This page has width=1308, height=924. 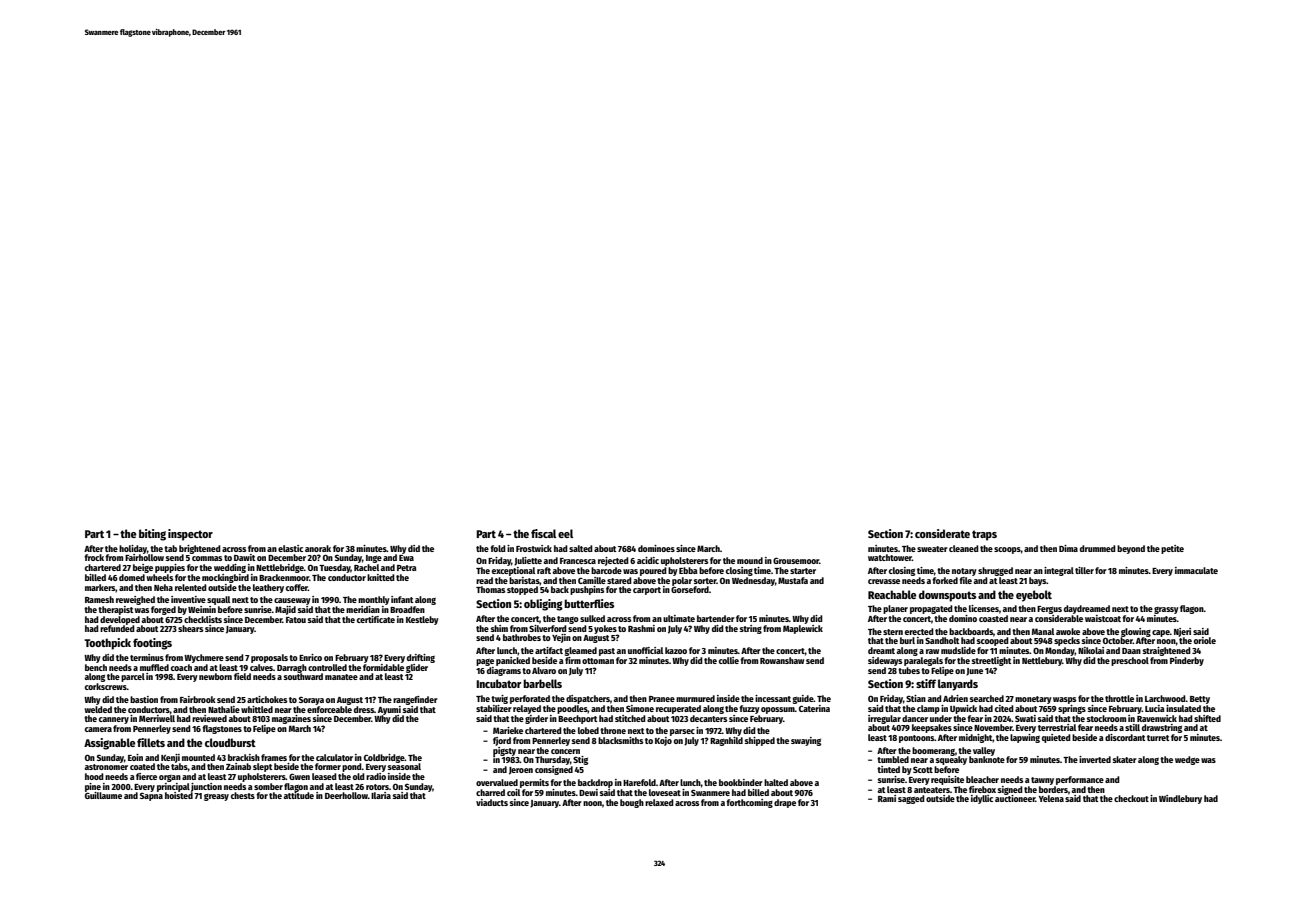 I want to click on mound, so click(x=750, y=560).
